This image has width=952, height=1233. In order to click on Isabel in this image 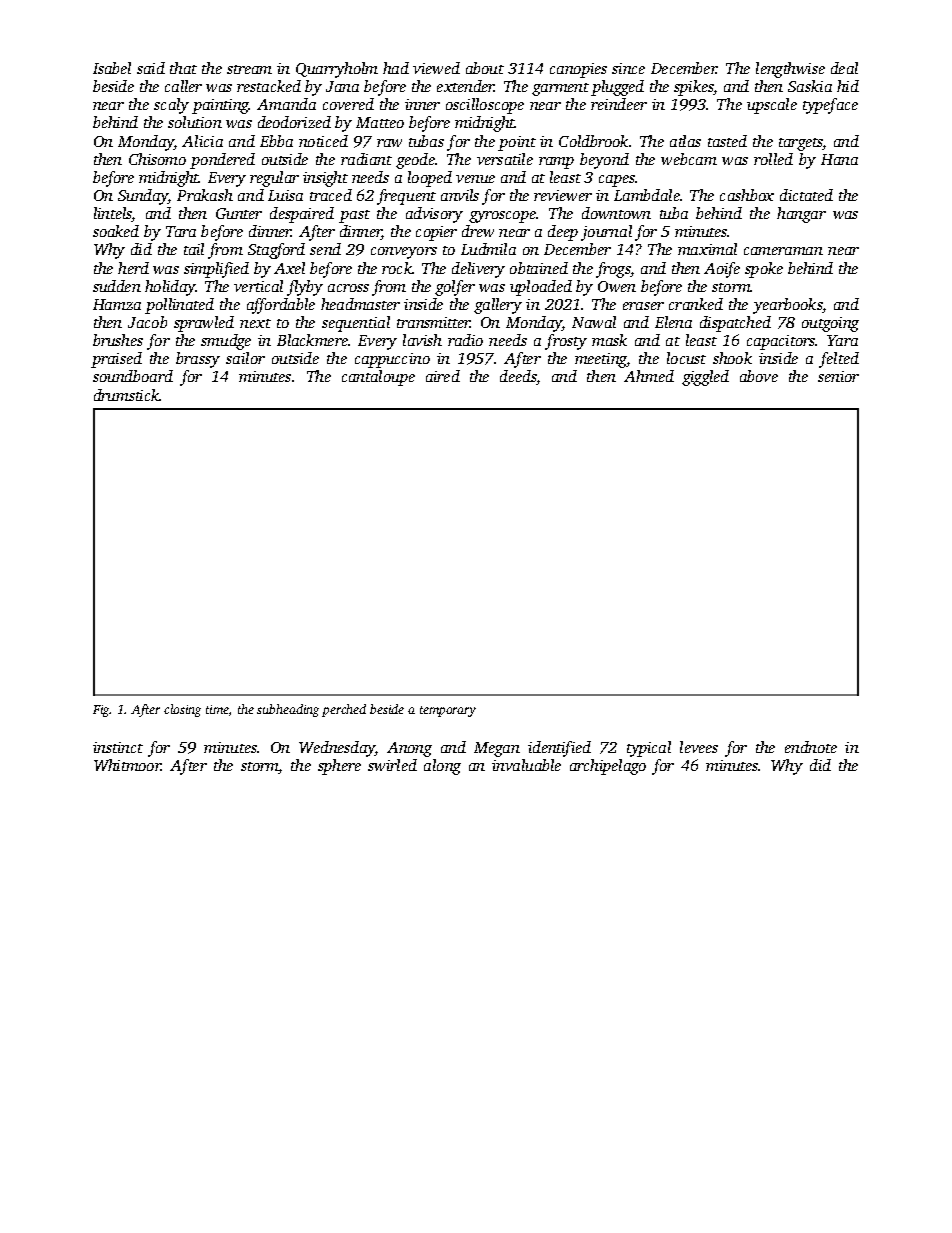, I will do `click(112, 68)`.
